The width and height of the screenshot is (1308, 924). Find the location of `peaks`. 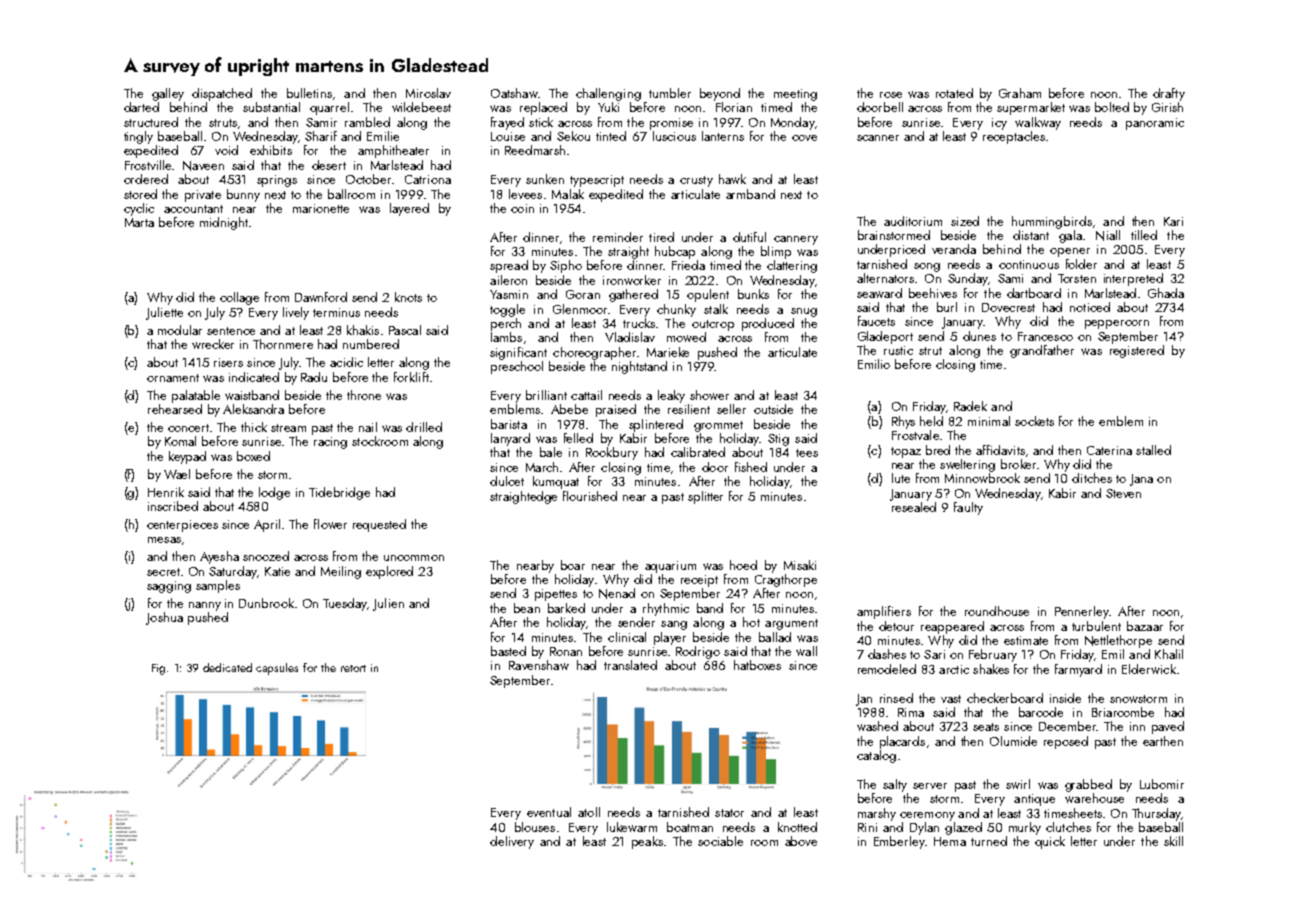

peaks is located at coordinates (647, 842).
